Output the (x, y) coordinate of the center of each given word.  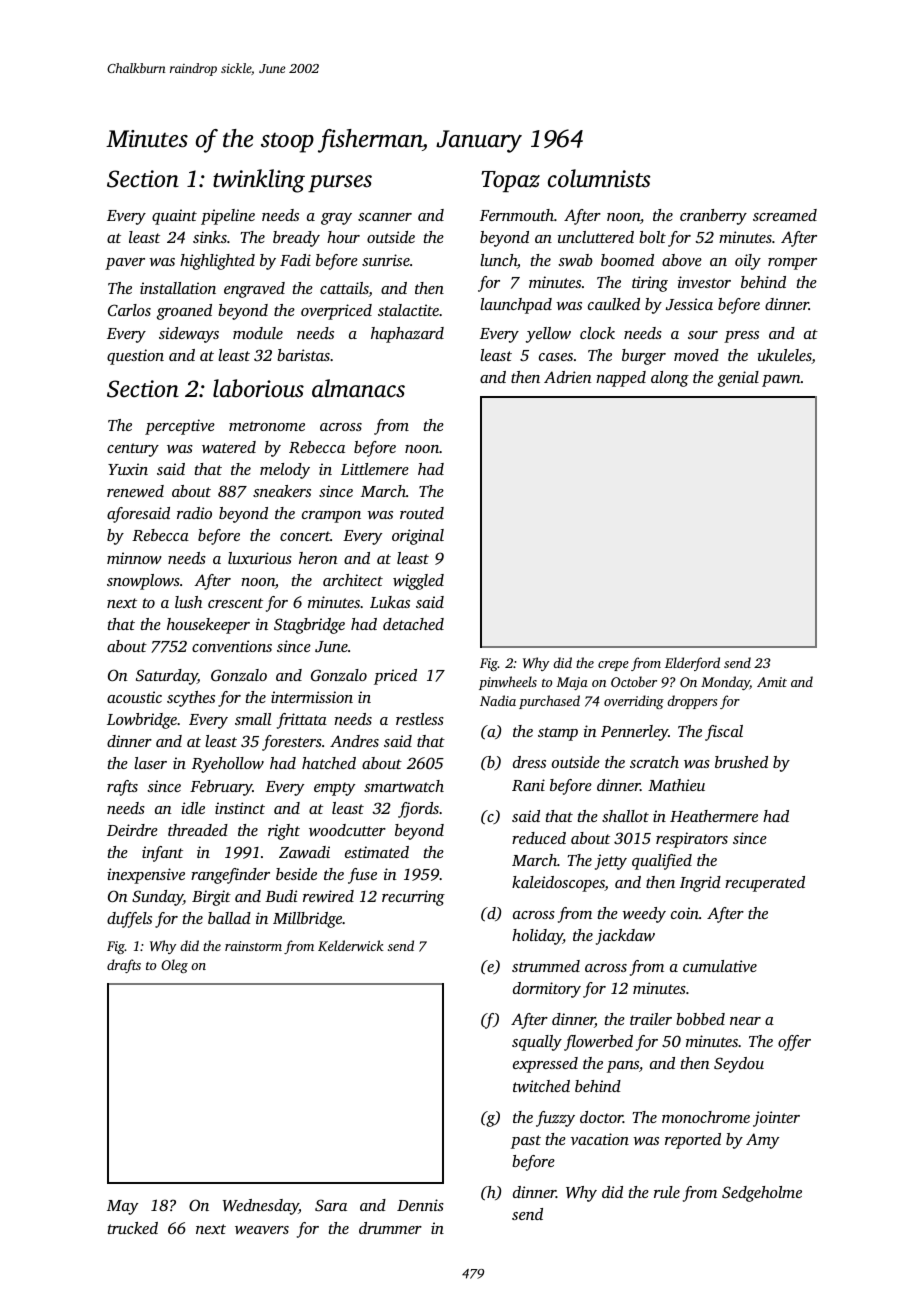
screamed (785, 215)
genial (738, 379)
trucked (133, 1228)
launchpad (516, 306)
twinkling (259, 181)
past (526, 1142)
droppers (692, 702)
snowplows (143, 582)
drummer (390, 1228)
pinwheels (508, 683)
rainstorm (253, 946)
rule (667, 1192)
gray (336, 219)
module (258, 333)
